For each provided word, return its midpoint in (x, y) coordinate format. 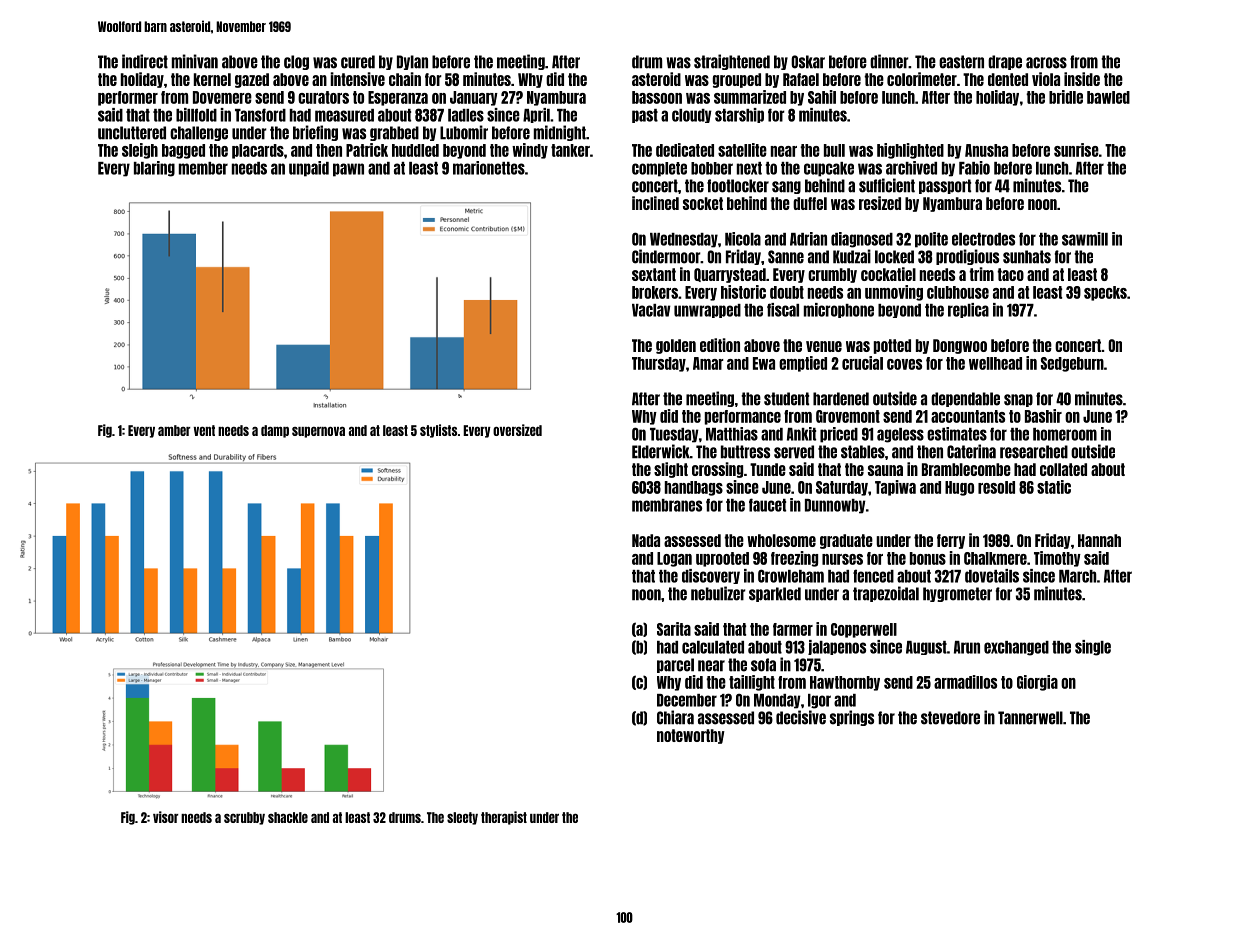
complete (659, 169)
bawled (1108, 97)
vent (204, 430)
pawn (348, 170)
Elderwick (661, 451)
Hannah (1099, 540)
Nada (646, 540)
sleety (462, 818)
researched (1034, 452)
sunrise (1076, 150)
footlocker (738, 186)
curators (323, 97)
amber (174, 430)
